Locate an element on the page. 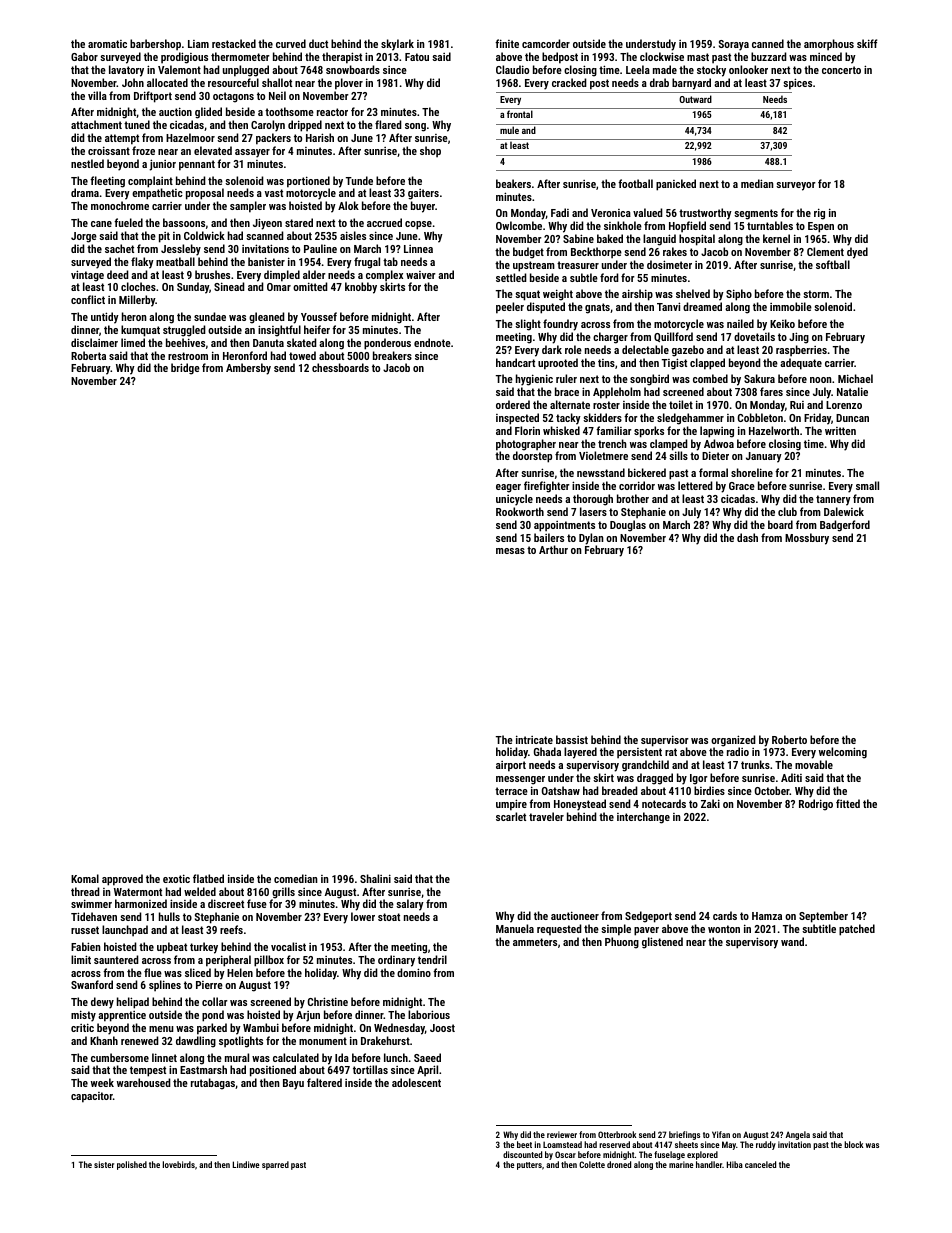  camcorder is located at coordinates (546, 43).
